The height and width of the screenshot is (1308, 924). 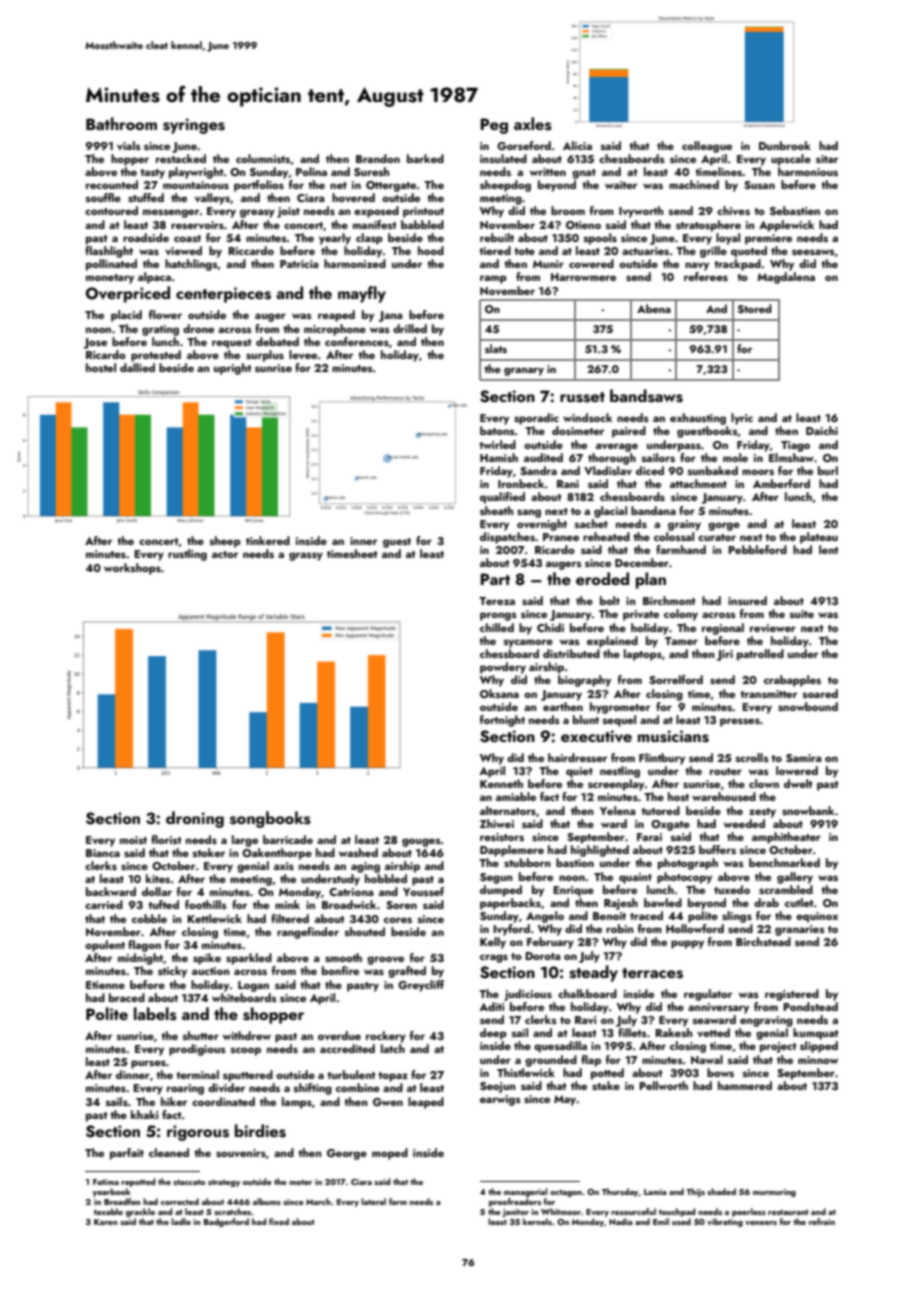 I want to click on stubborn, so click(x=527, y=862).
